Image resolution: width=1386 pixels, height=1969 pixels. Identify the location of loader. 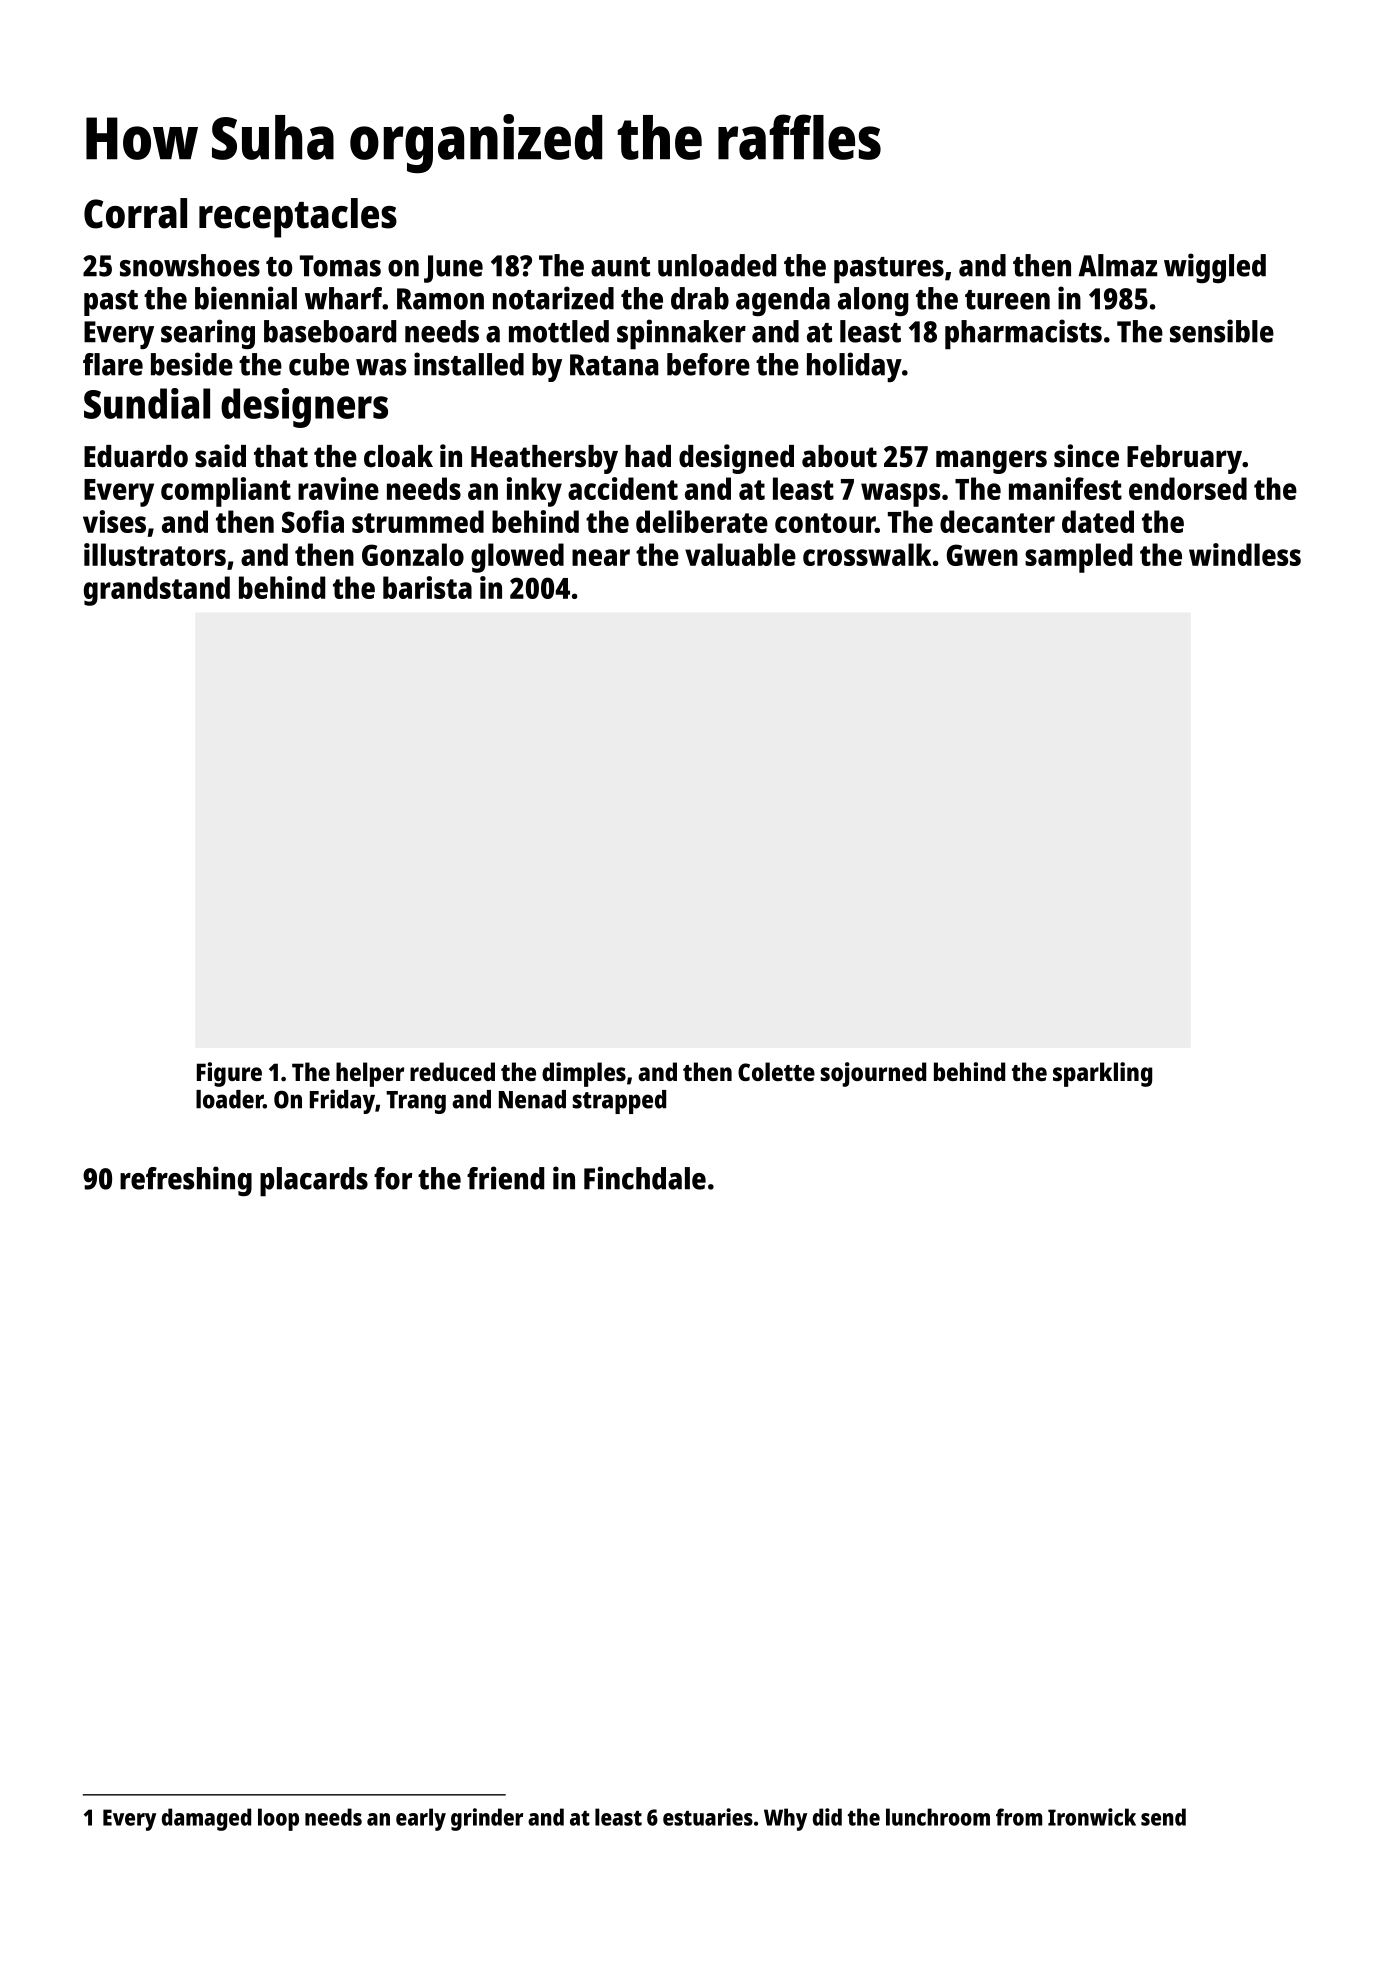
(229, 1099).
